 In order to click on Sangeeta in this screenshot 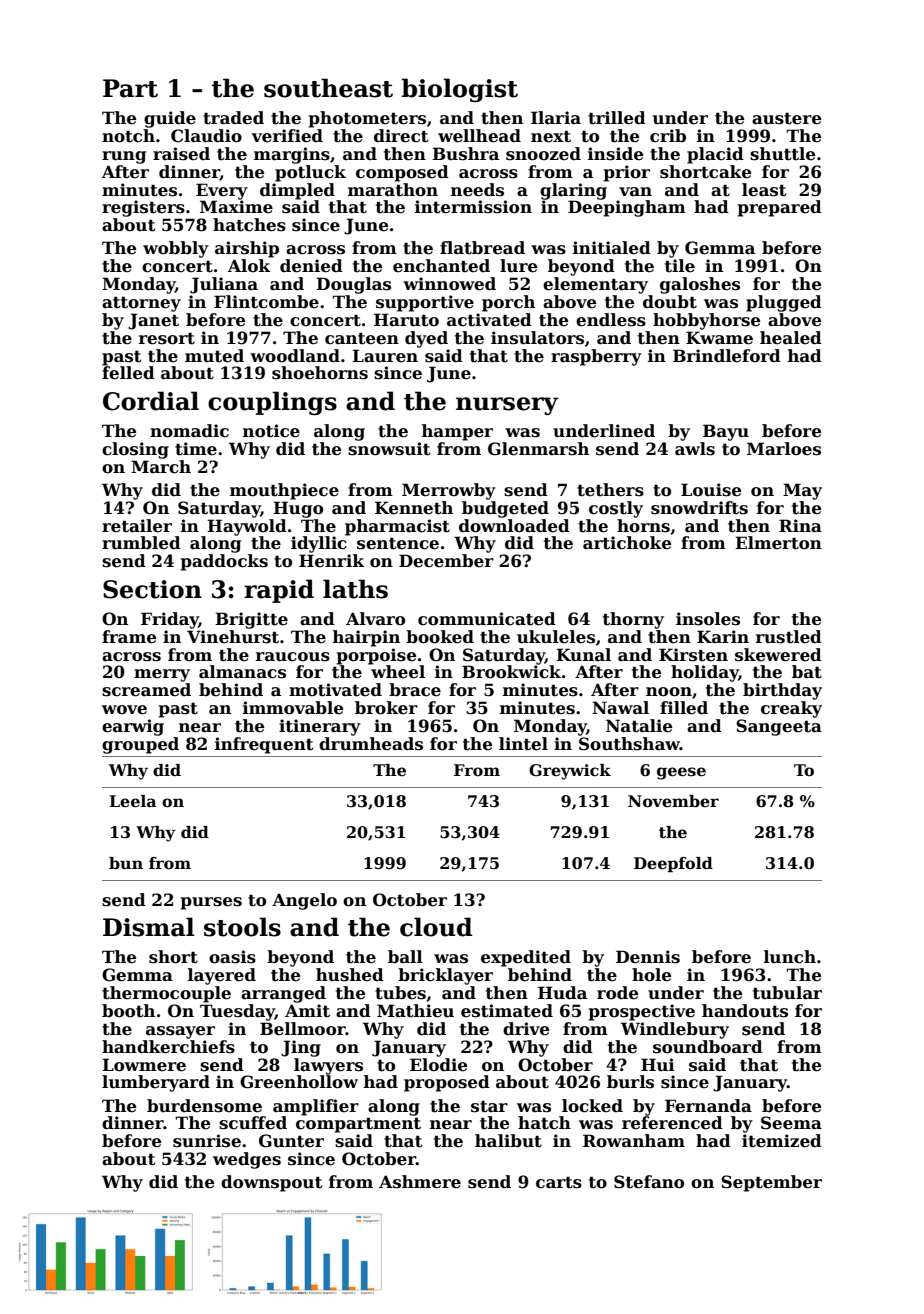, I will do `click(779, 727)`.
